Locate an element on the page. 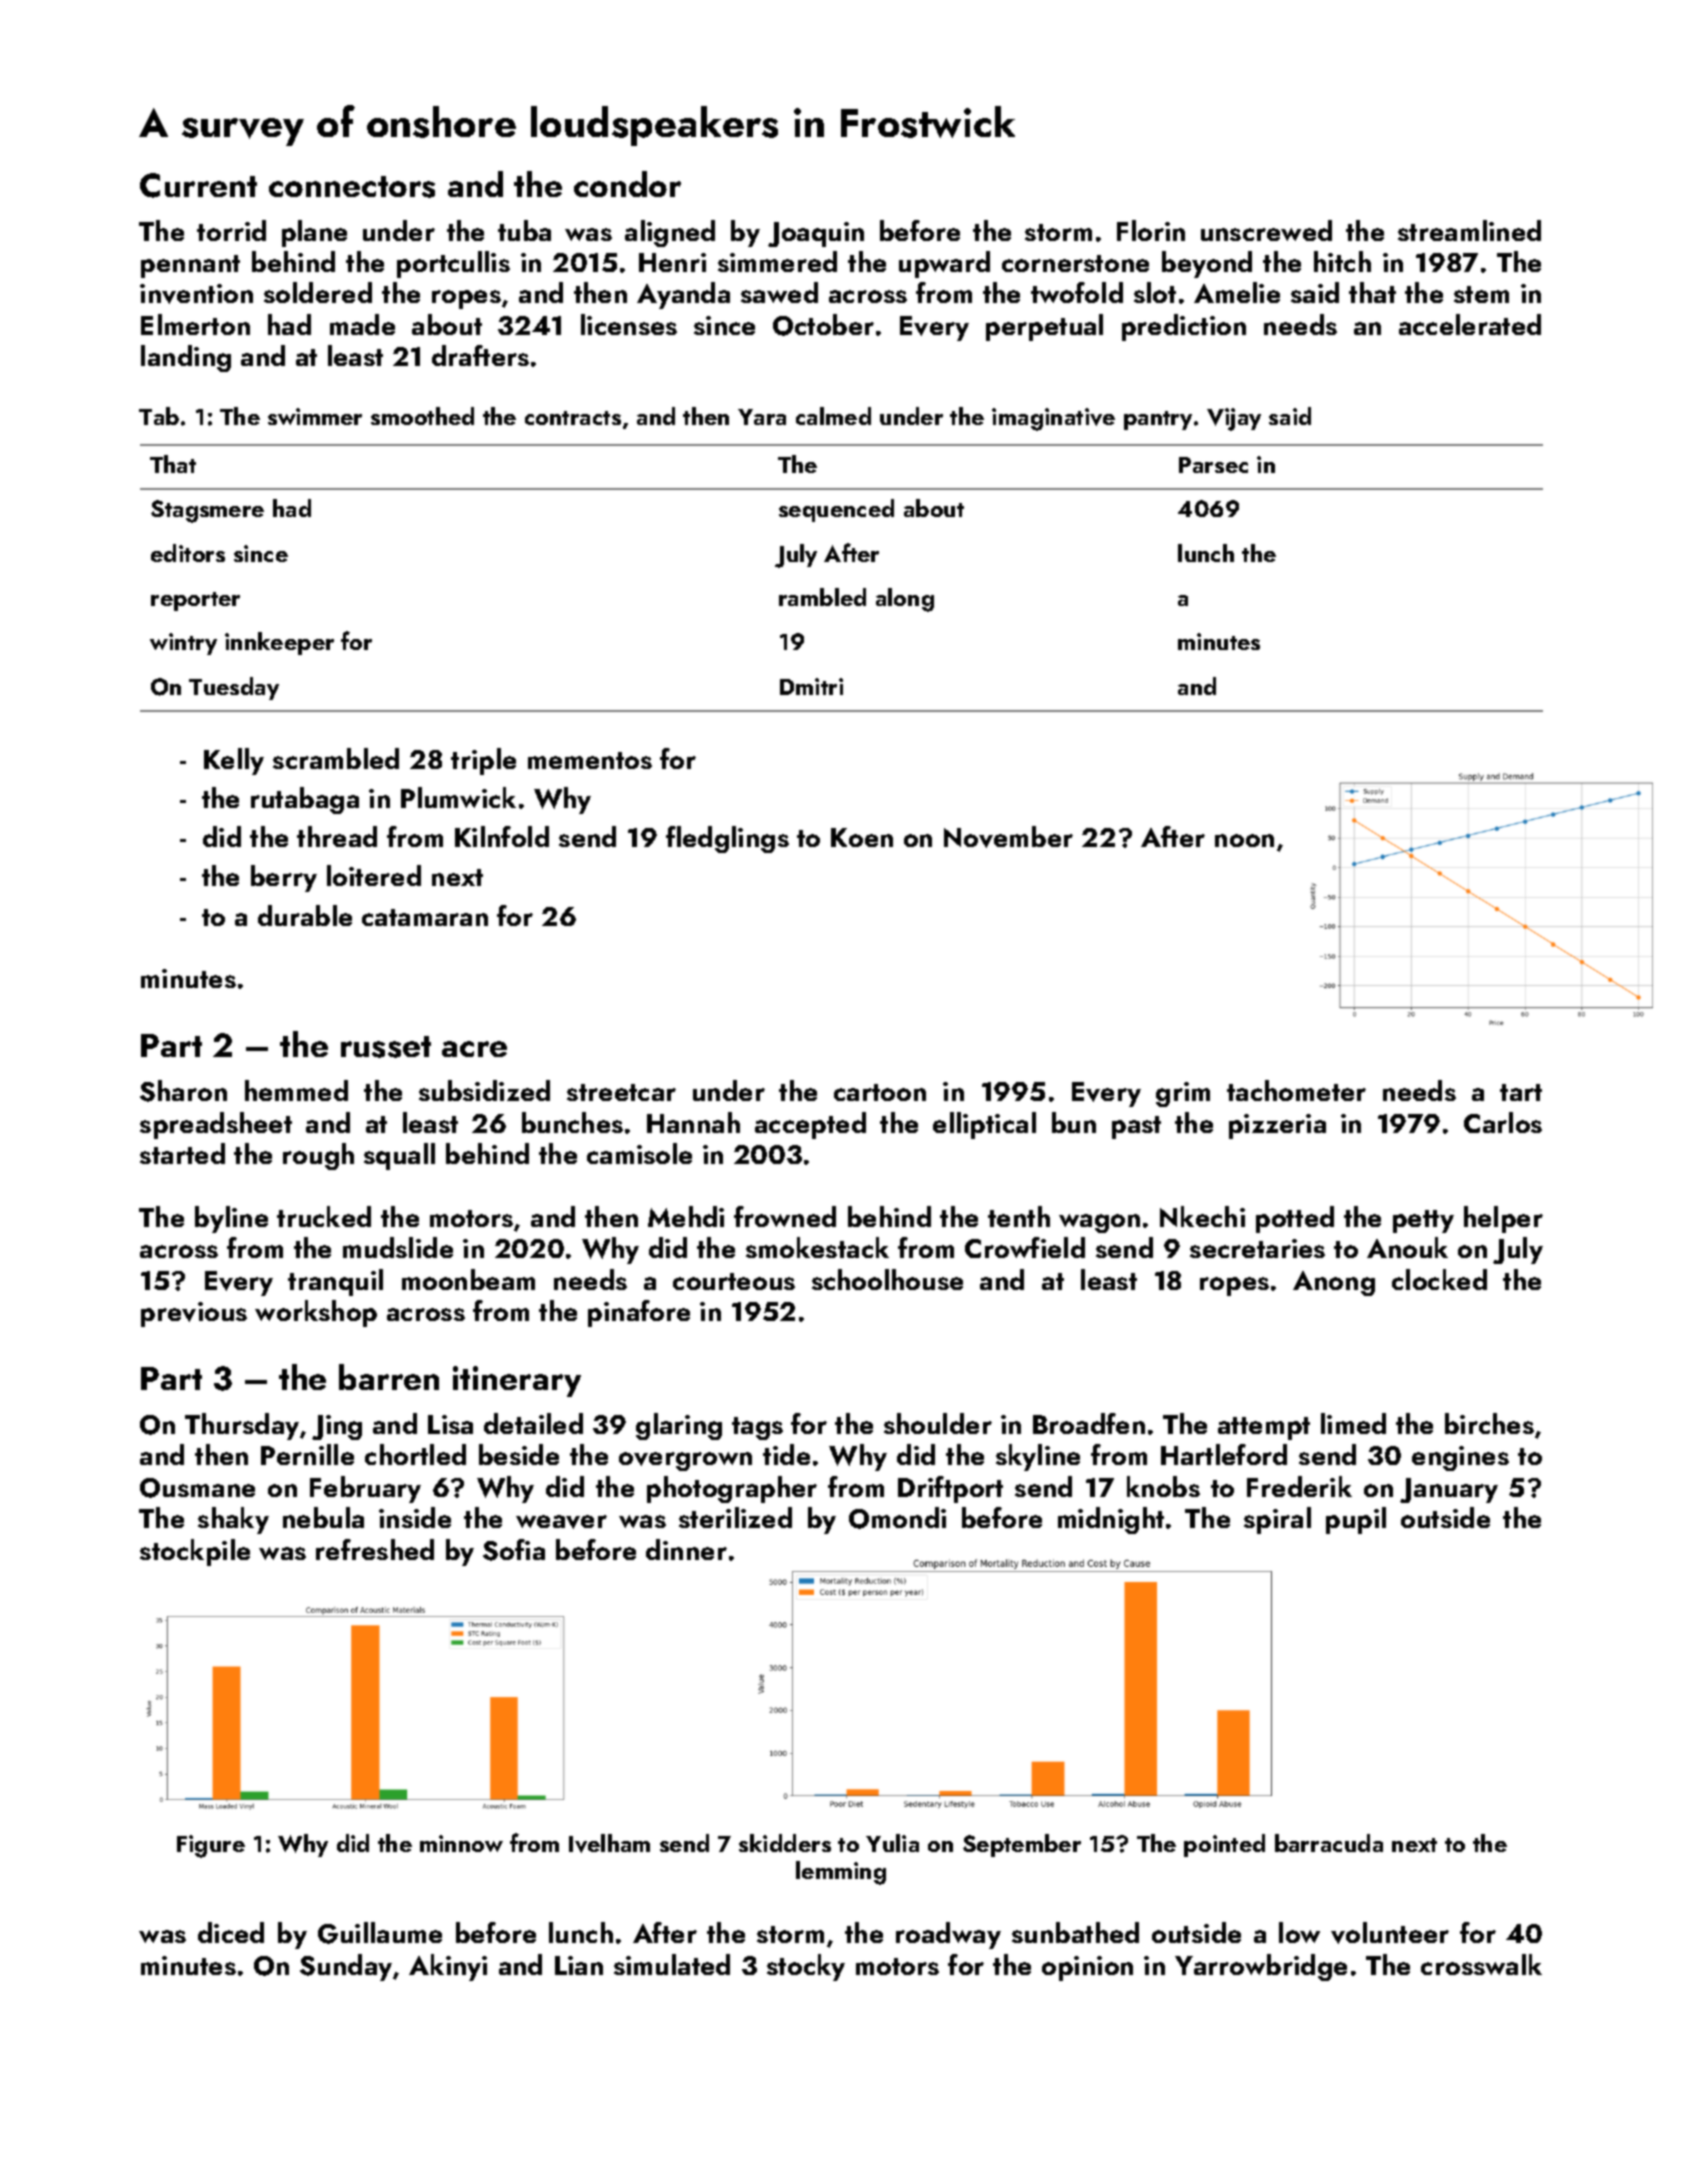 The width and height of the image is (1683, 2178). accelerated is located at coordinates (1470, 324).
